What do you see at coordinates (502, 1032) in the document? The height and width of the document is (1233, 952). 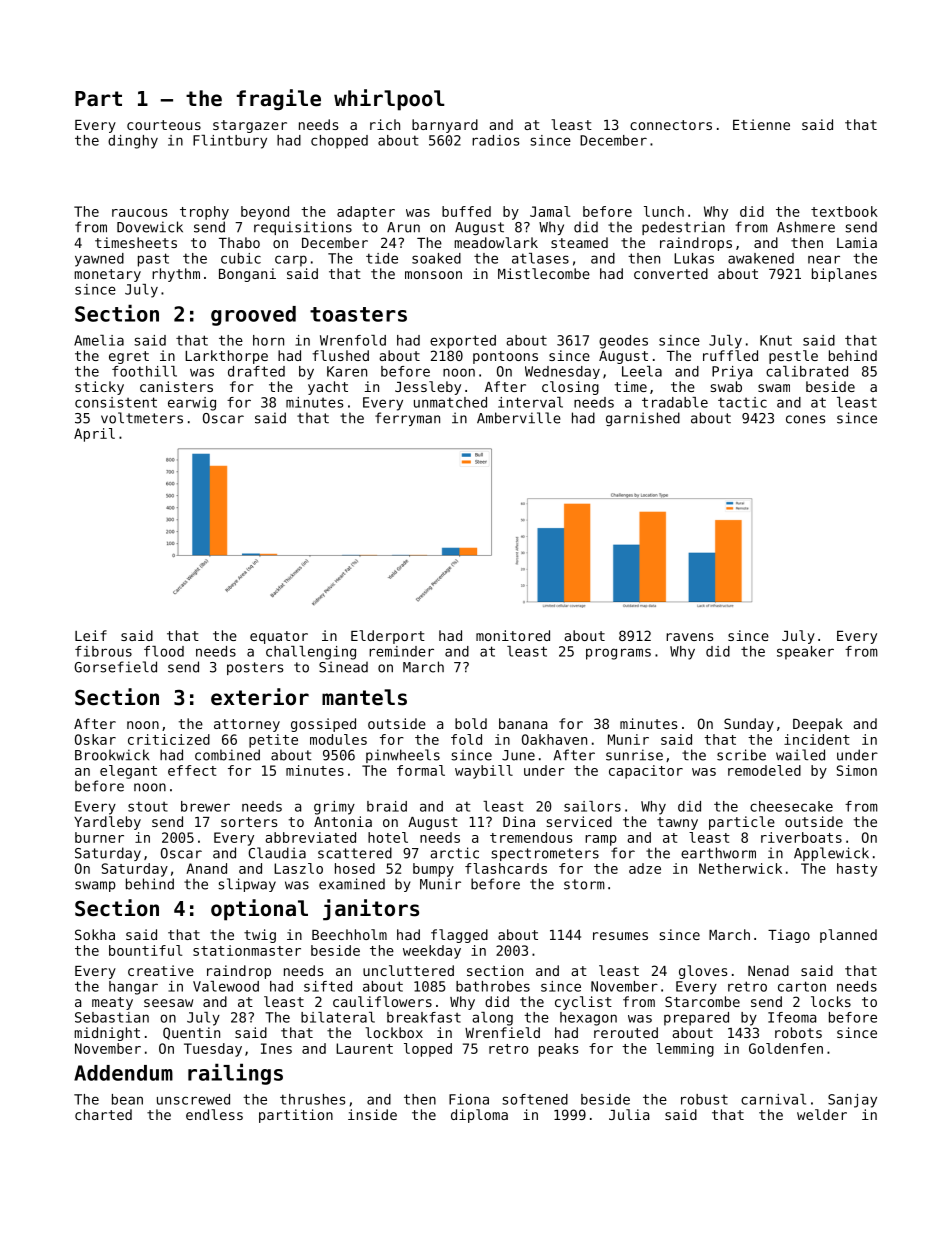 I see `Wrenfield` at bounding box center [502, 1032].
